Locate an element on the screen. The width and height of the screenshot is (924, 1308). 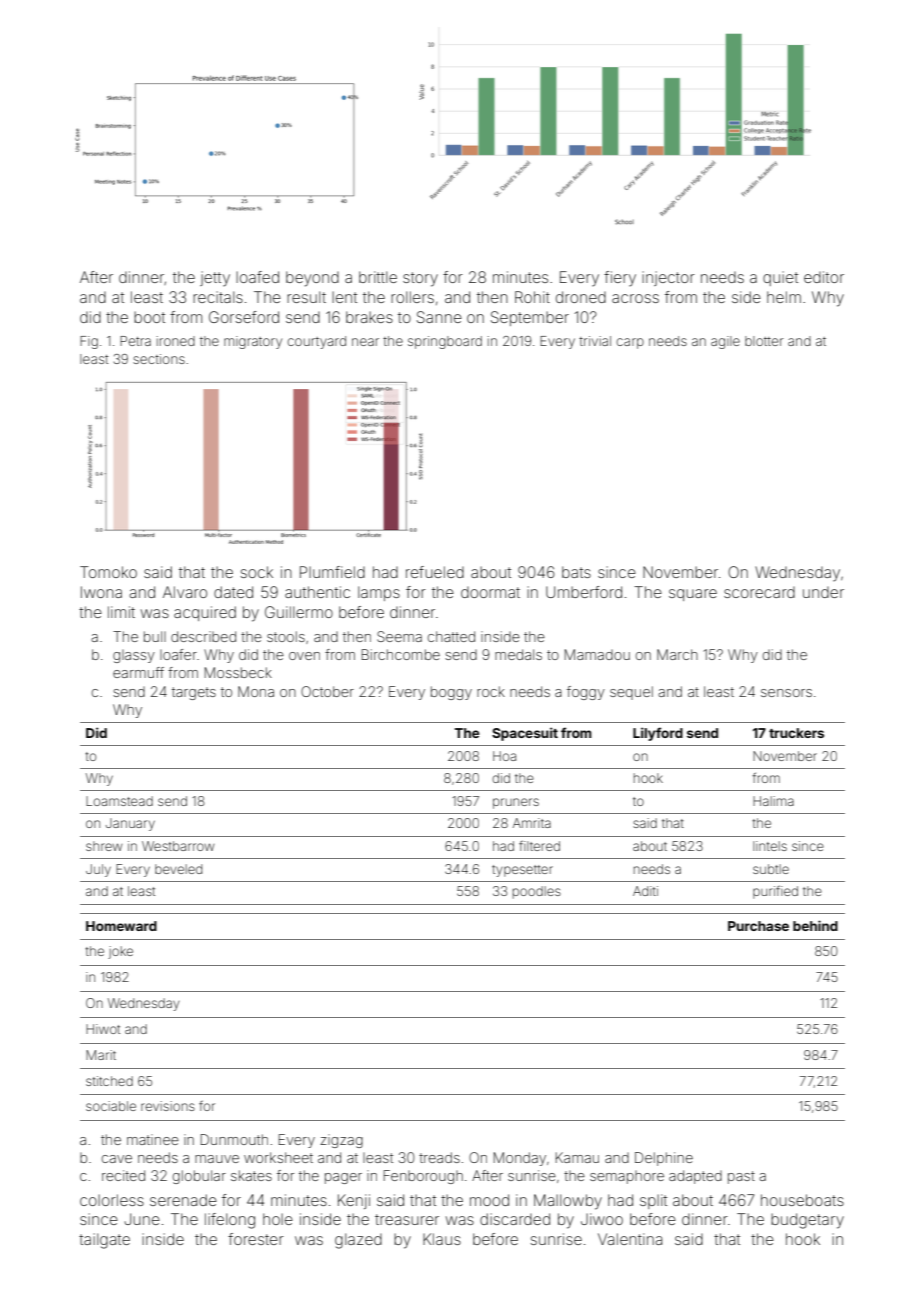
globular is located at coordinates (199, 1177).
